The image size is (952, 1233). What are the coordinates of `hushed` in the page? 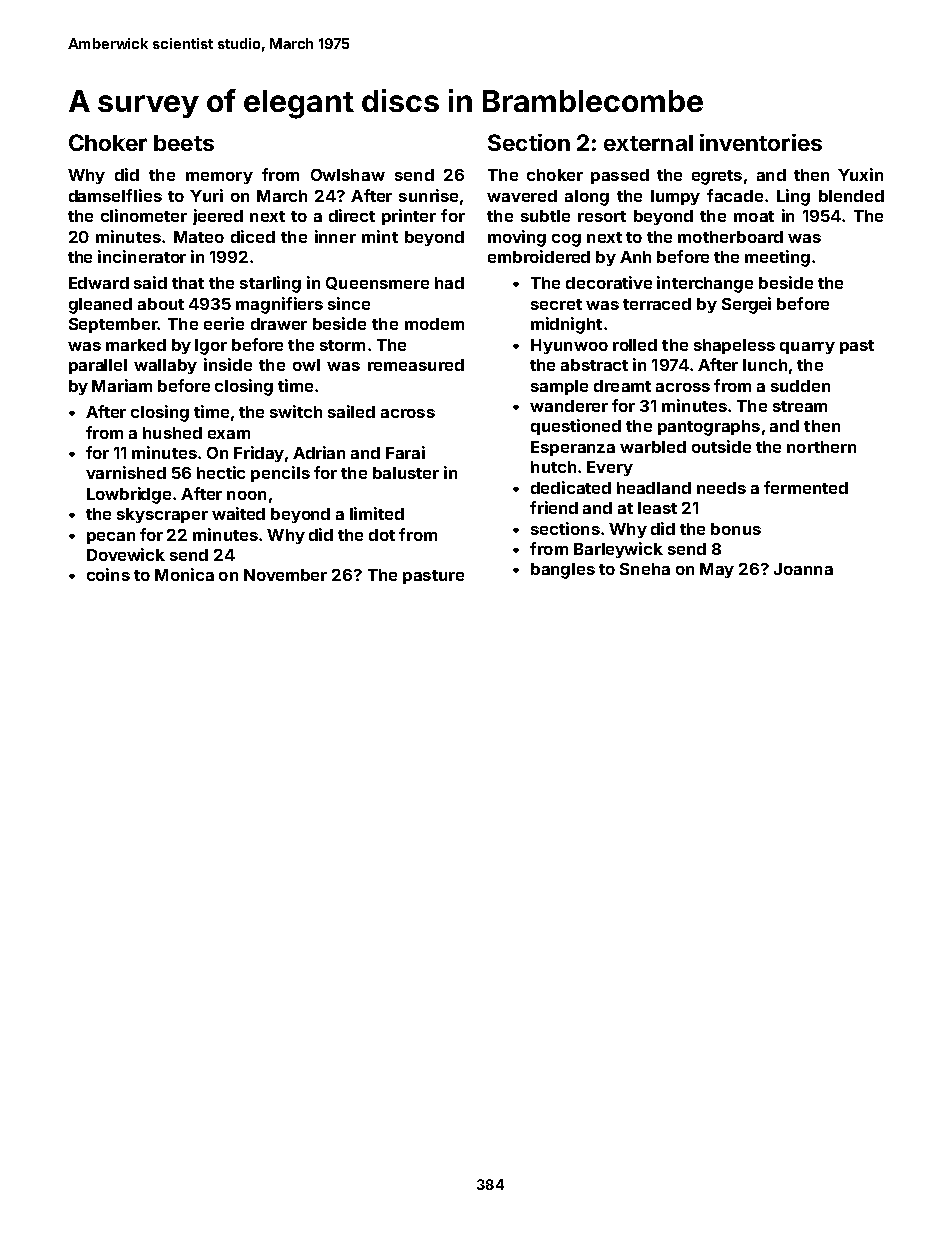 It's located at (172, 433).
